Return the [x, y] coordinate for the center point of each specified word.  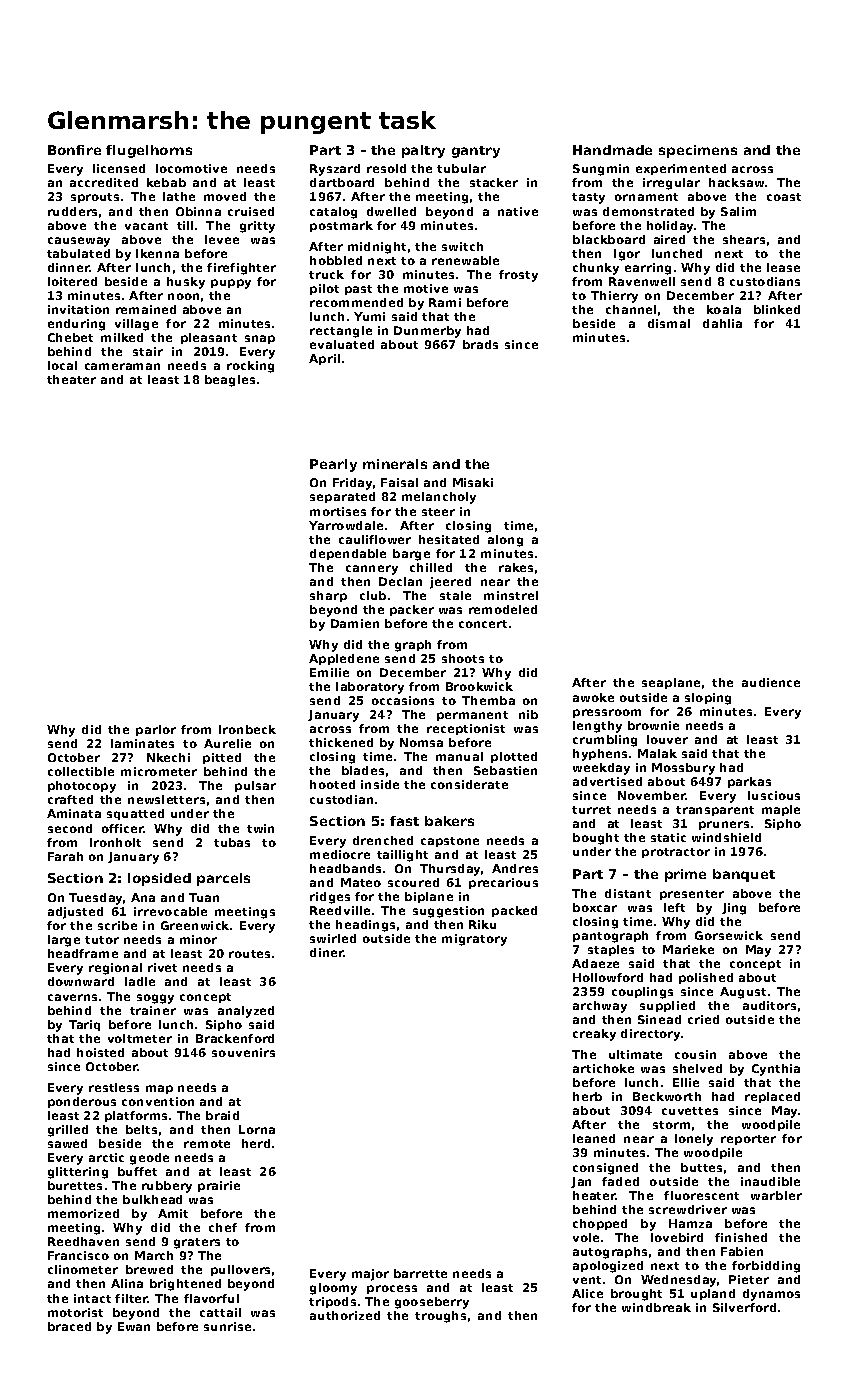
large [64, 941]
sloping [708, 699]
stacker [494, 182]
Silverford [744, 1307]
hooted [332, 784]
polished [706, 978]
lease [783, 267]
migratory [474, 940]
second [70, 828]
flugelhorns [149, 151]
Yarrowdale [346, 525]
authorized [345, 1315]
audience [771, 682]
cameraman [122, 366]
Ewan [134, 1326]
